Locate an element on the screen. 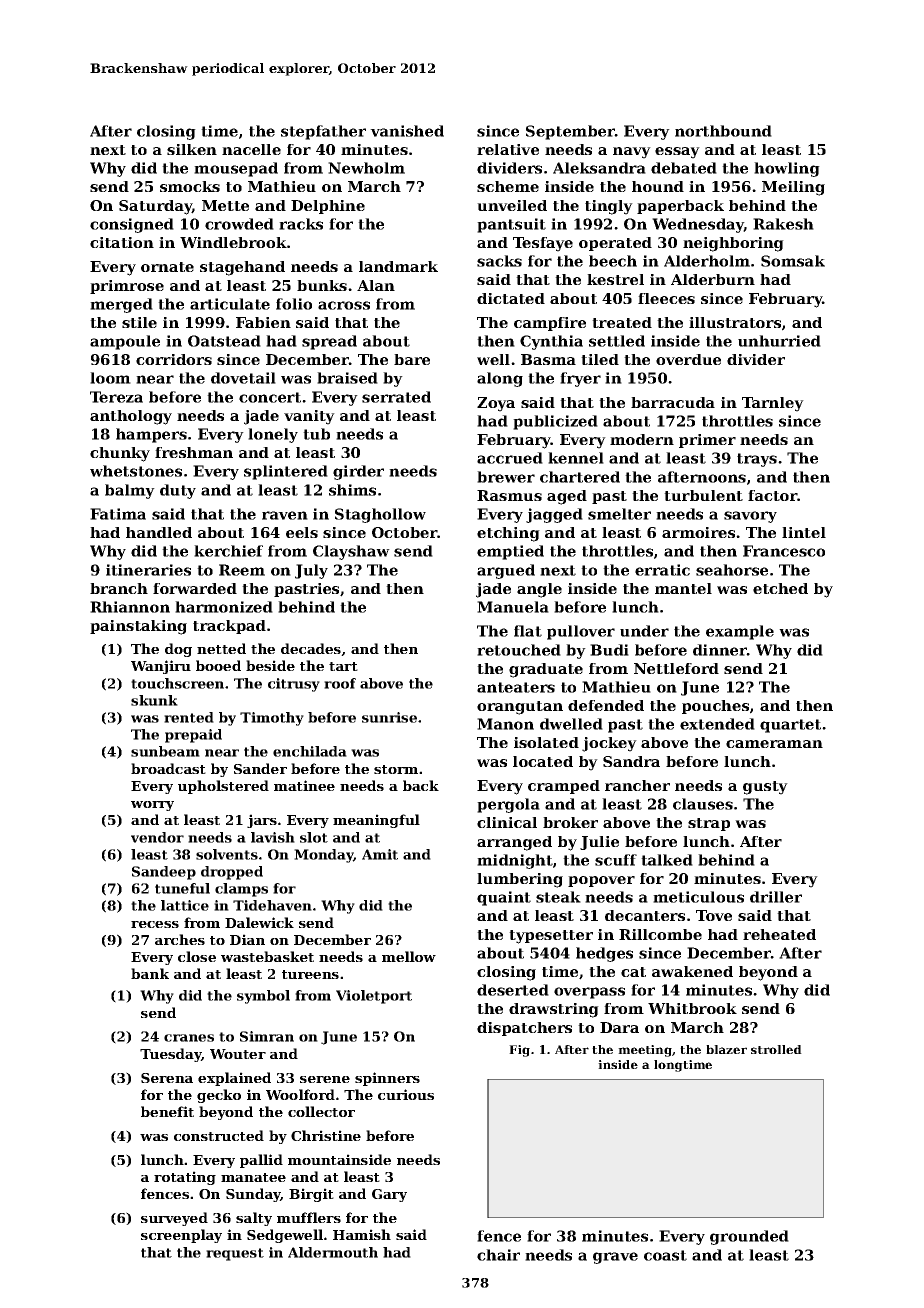  rotating is located at coordinates (185, 1178).
